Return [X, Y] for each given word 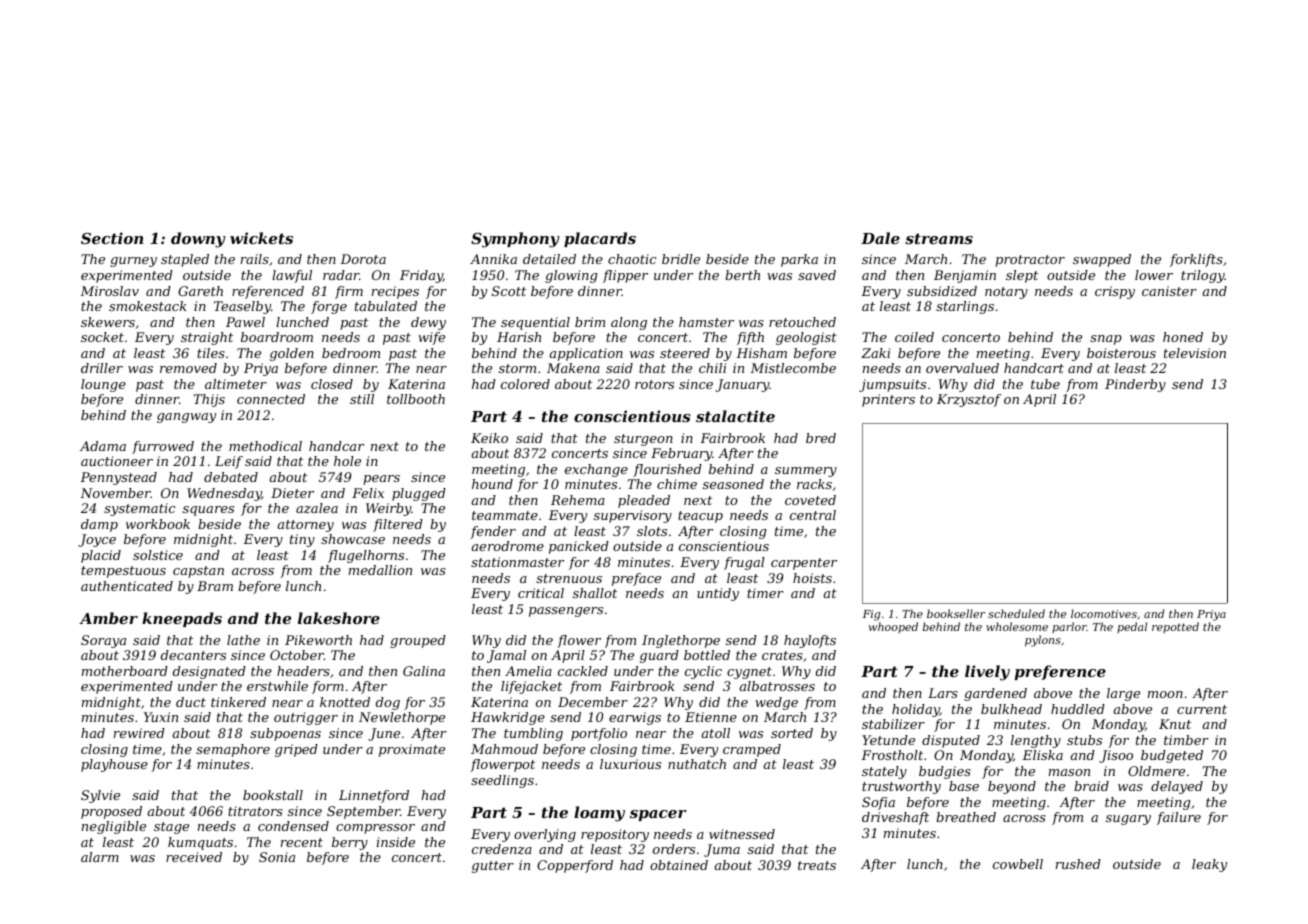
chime [677, 484]
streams [939, 238]
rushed [1078, 864]
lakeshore [339, 618]
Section [112, 238]
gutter [493, 867]
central [813, 515]
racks [814, 484]
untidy [718, 594]
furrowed [163, 447]
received [194, 857]
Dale [880, 238]
